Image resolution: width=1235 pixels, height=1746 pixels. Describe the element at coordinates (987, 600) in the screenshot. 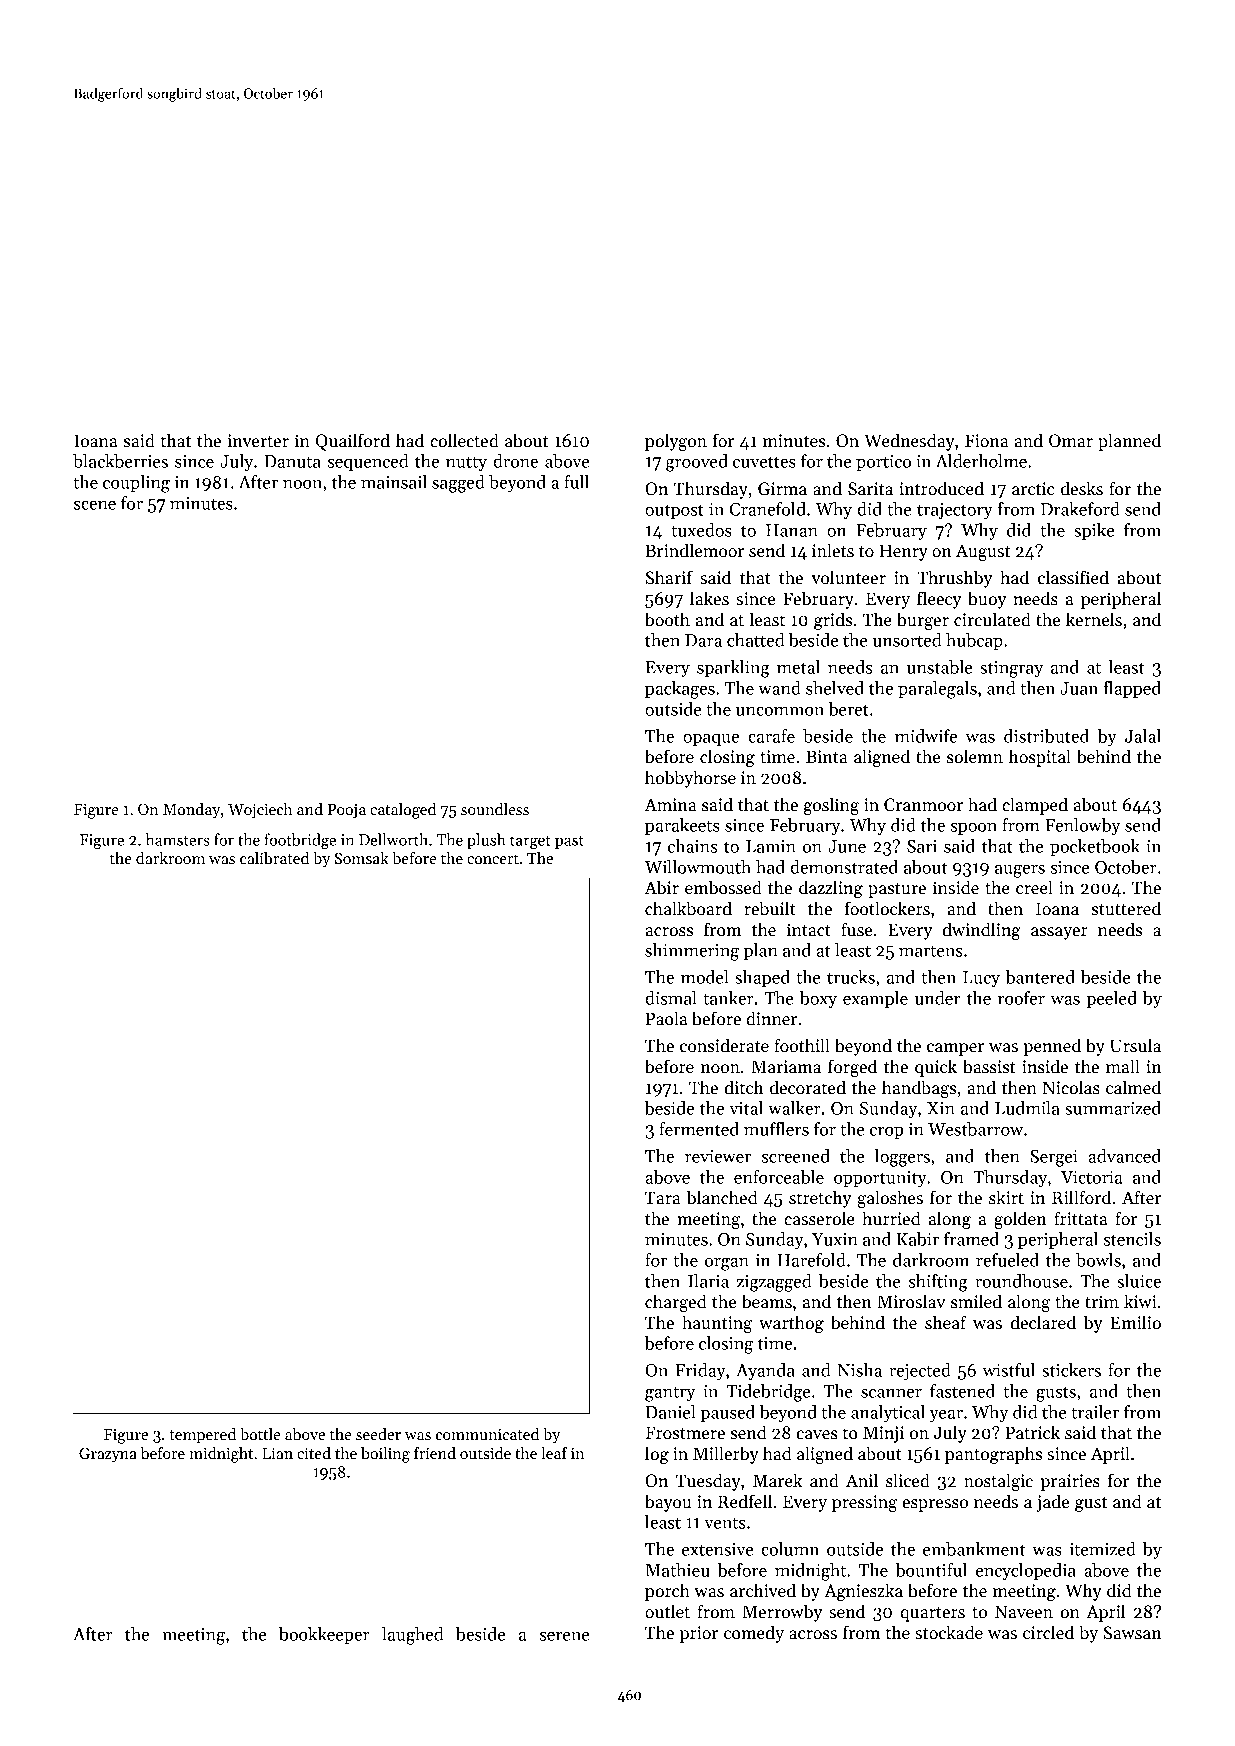

I see `buoy` at that location.
